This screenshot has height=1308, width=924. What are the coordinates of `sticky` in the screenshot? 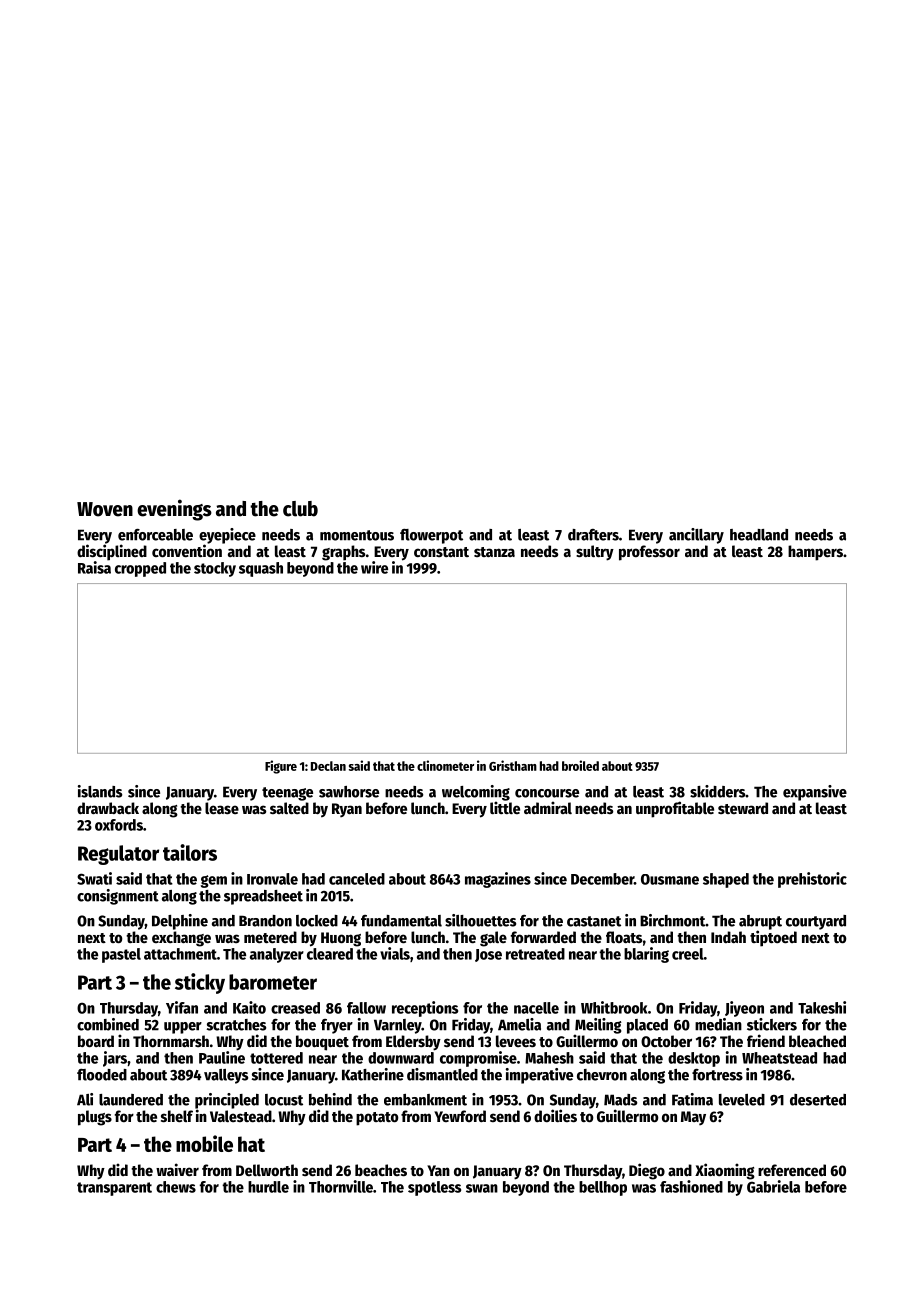 It's located at (200, 983).
